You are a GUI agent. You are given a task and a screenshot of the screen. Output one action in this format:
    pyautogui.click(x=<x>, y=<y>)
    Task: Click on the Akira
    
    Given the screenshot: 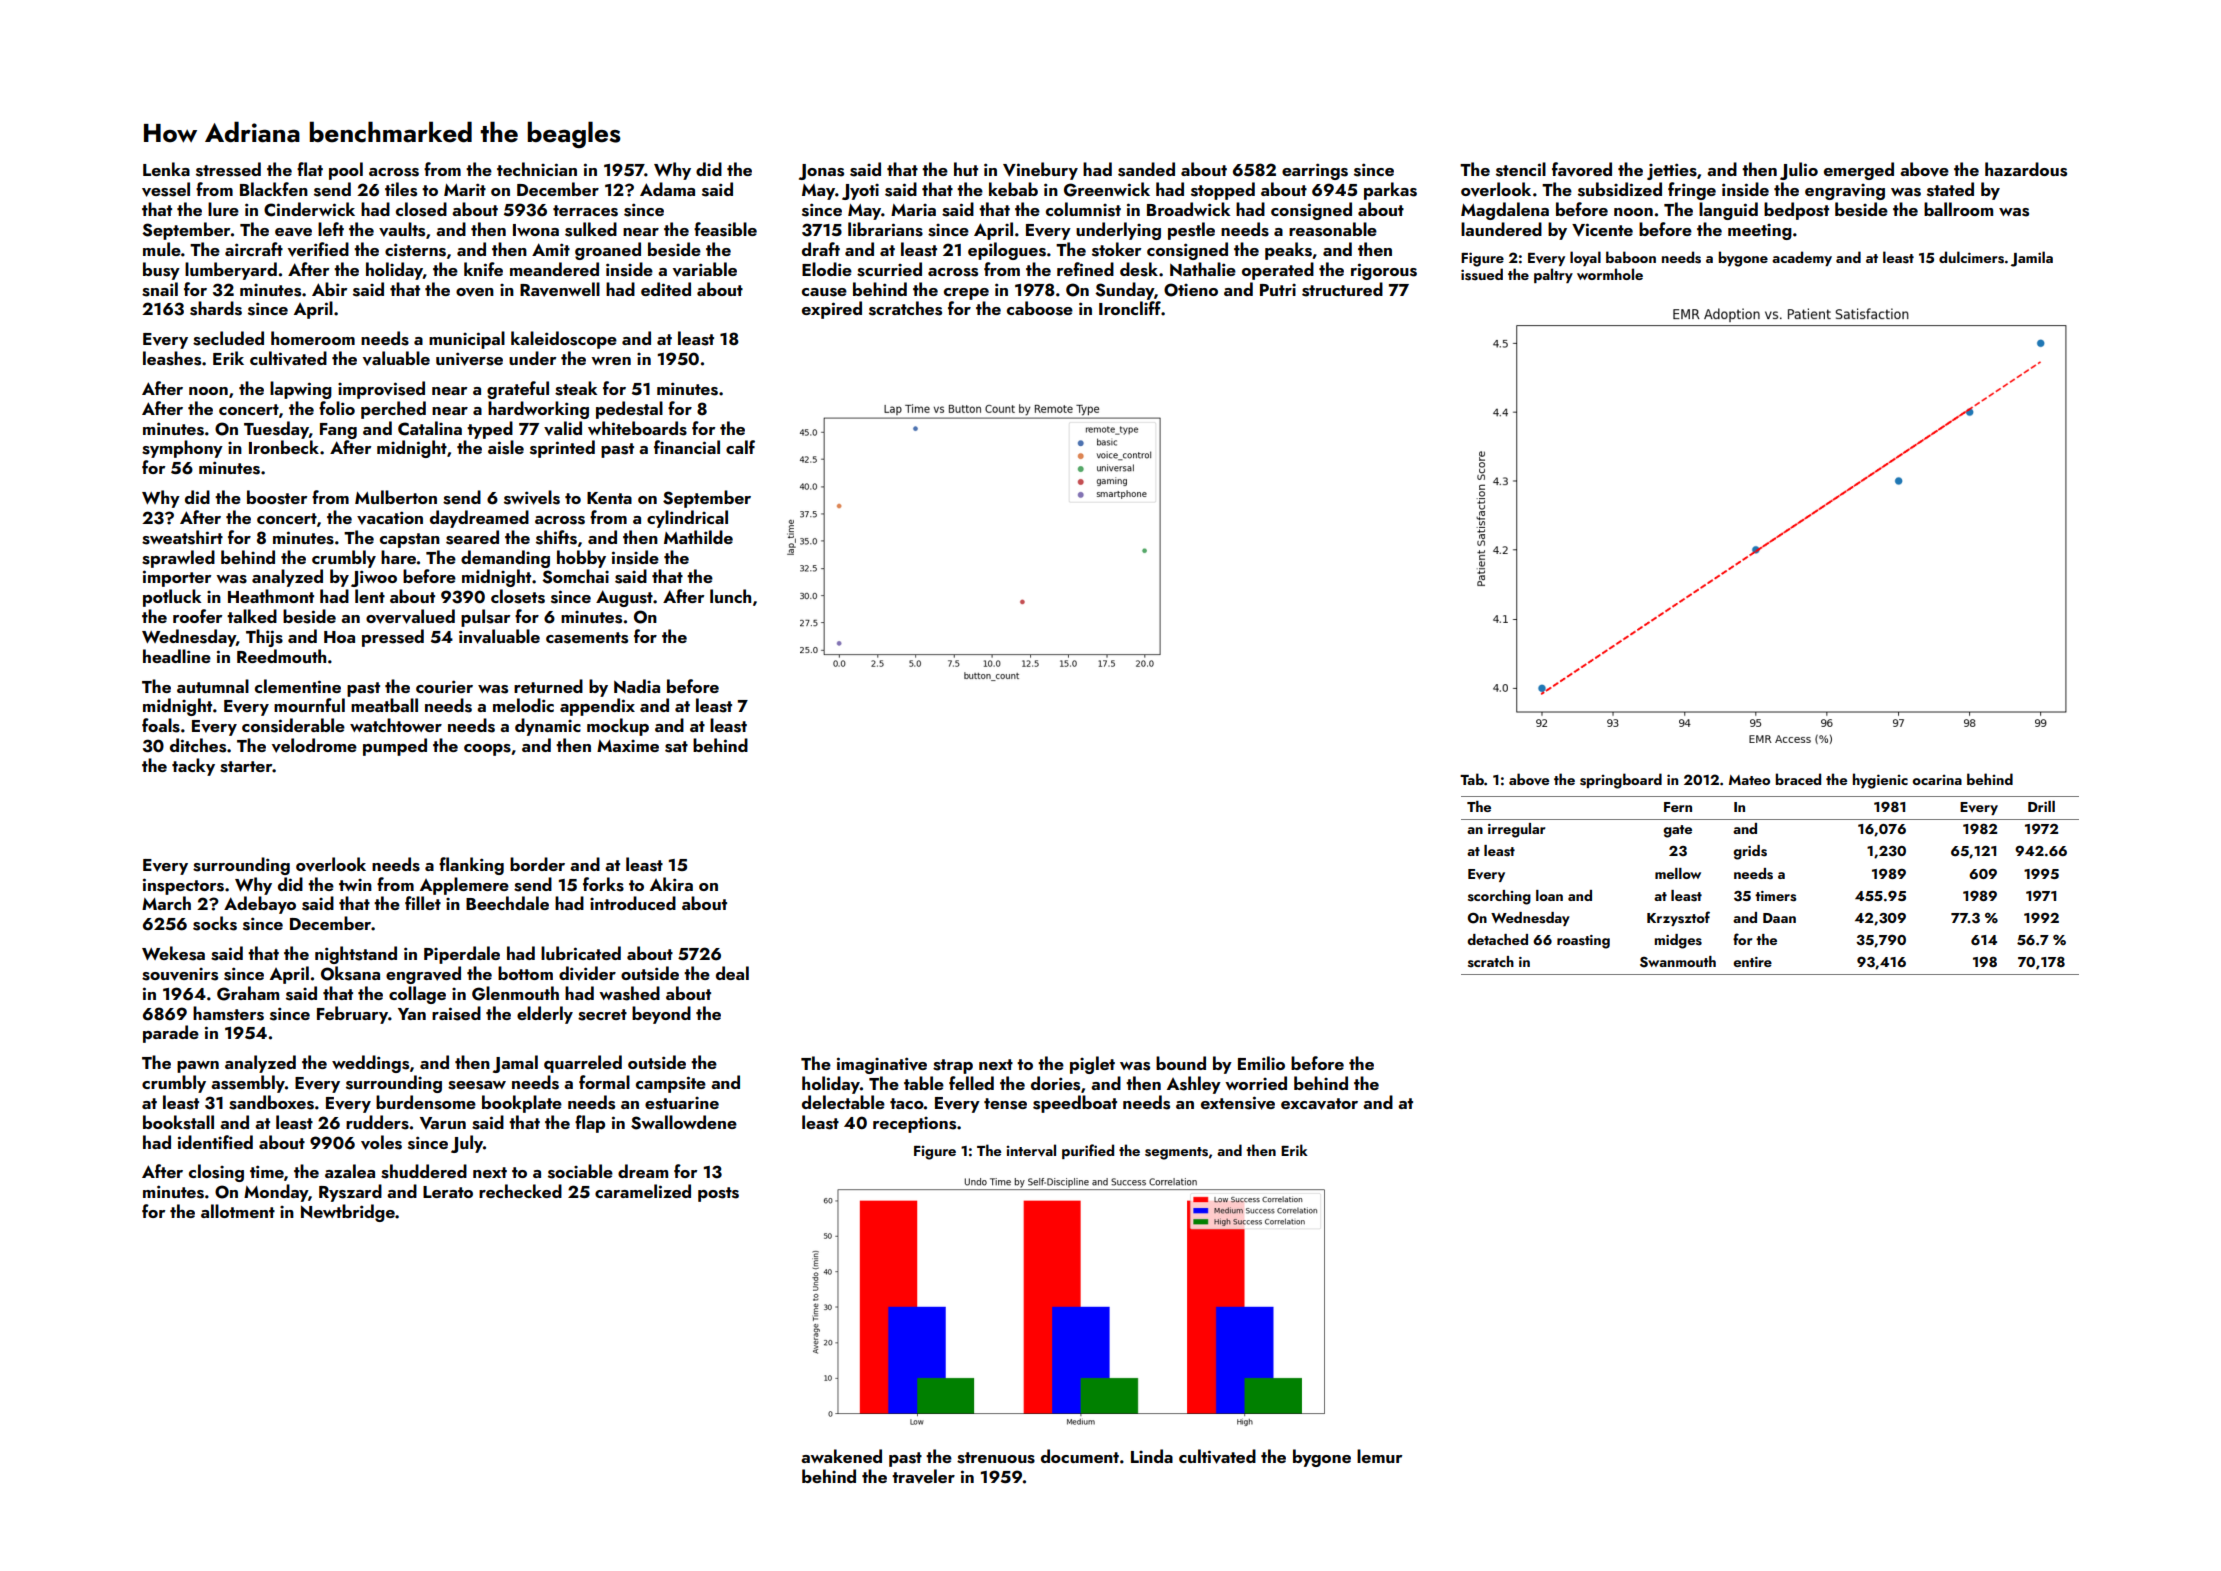 What is the action you would take?
    pyautogui.click(x=671, y=884)
